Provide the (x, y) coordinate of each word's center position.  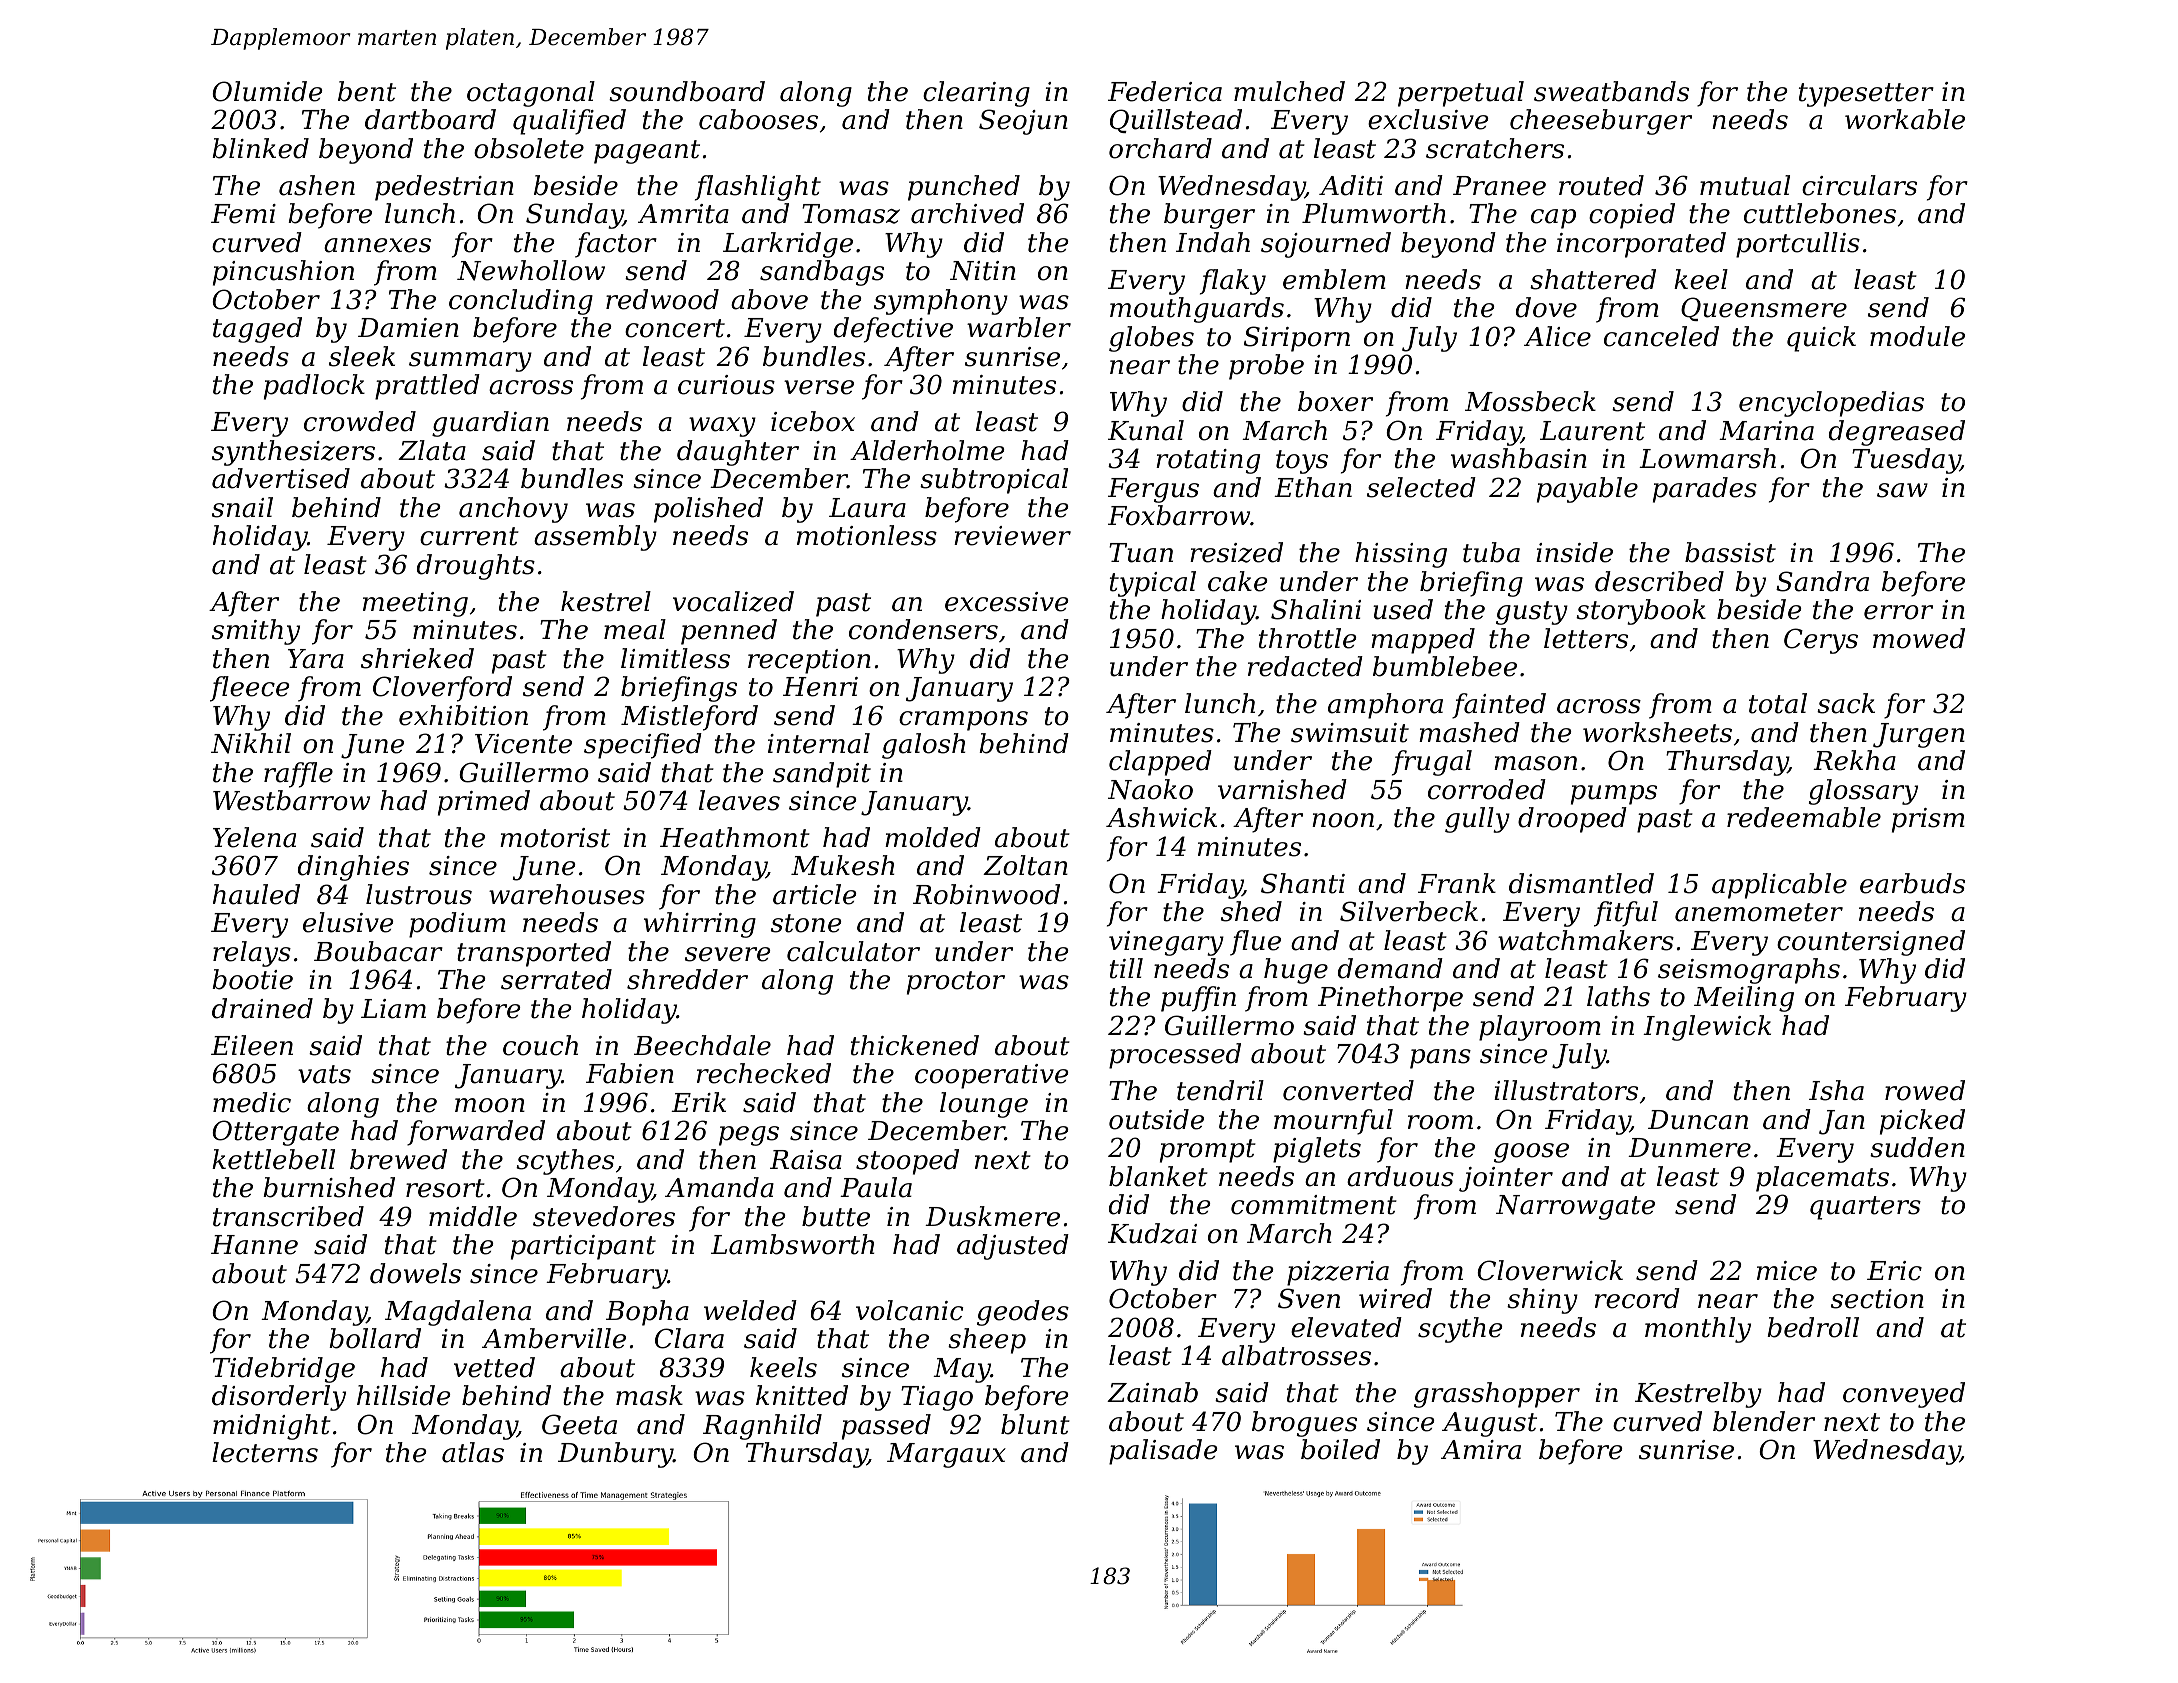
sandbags (822, 273)
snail (242, 507)
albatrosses (1296, 1355)
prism (1928, 820)
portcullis (1798, 245)
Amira (1481, 1450)
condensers (923, 629)
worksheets (1657, 732)
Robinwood (986, 894)
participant (583, 1247)
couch (540, 1045)
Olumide (267, 91)
